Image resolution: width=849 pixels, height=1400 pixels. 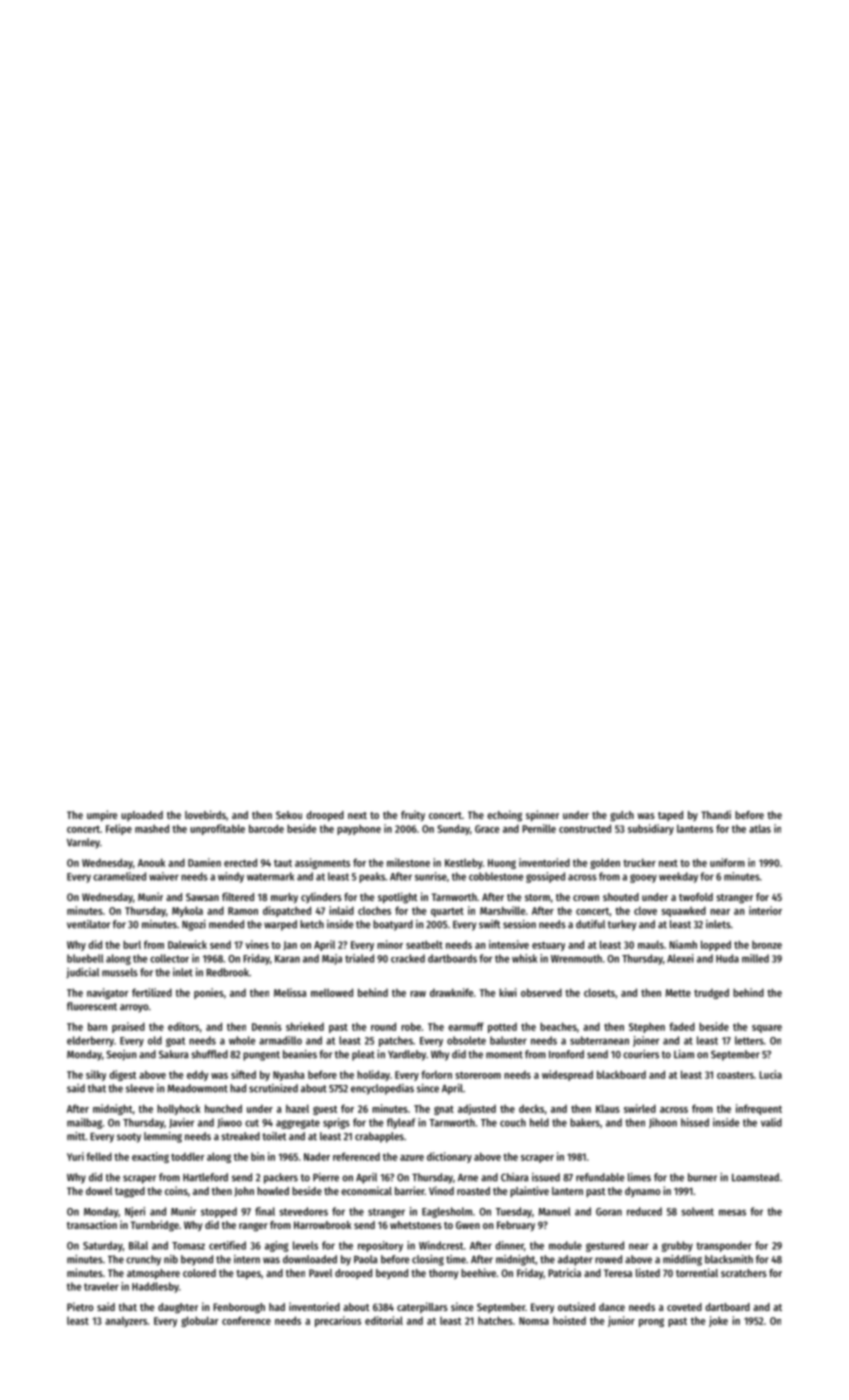 What do you see at coordinates (732, 1212) in the screenshot?
I see `mesas` at bounding box center [732, 1212].
